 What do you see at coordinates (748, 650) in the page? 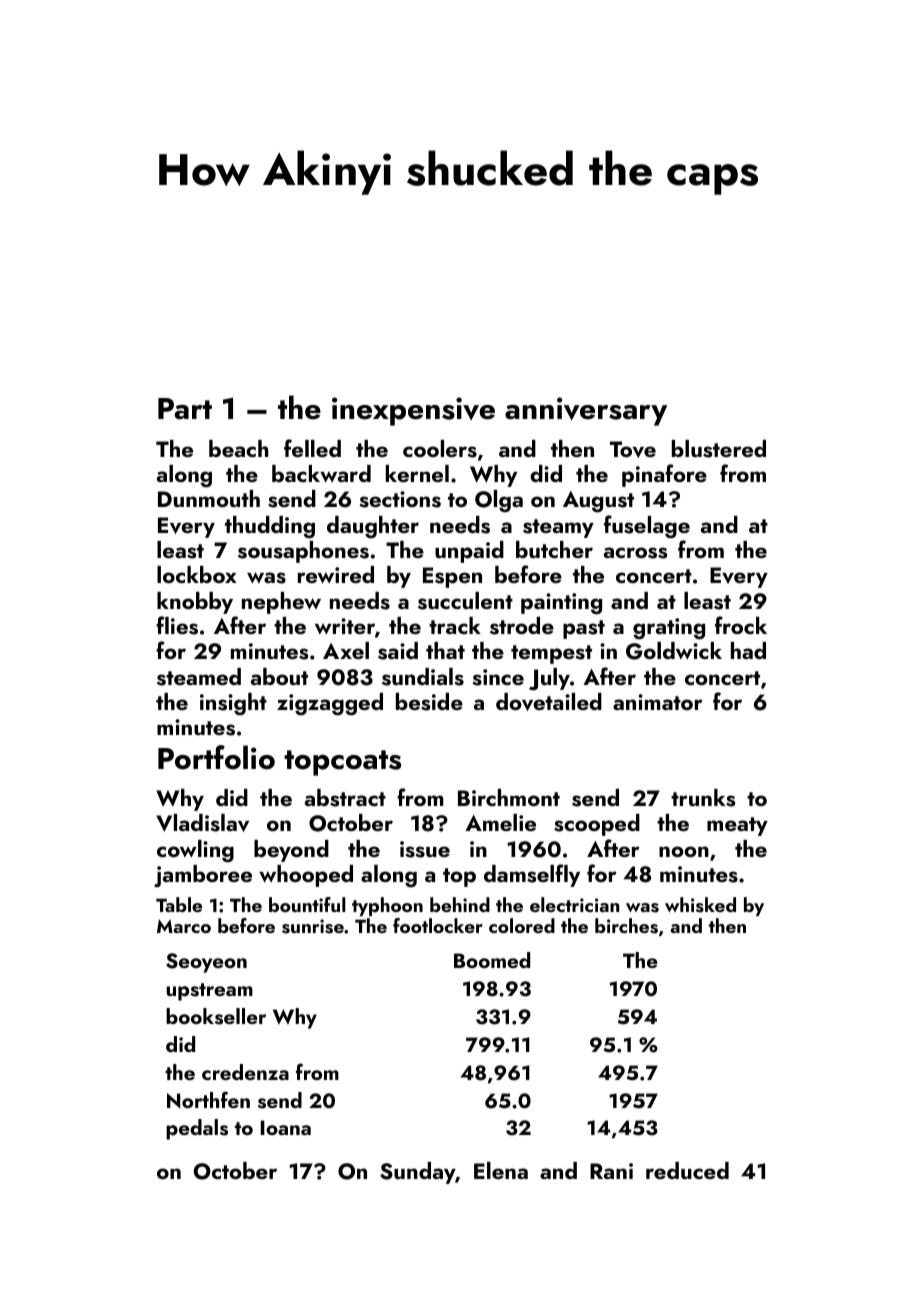
I see `had` at bounding box center [748, 650].
